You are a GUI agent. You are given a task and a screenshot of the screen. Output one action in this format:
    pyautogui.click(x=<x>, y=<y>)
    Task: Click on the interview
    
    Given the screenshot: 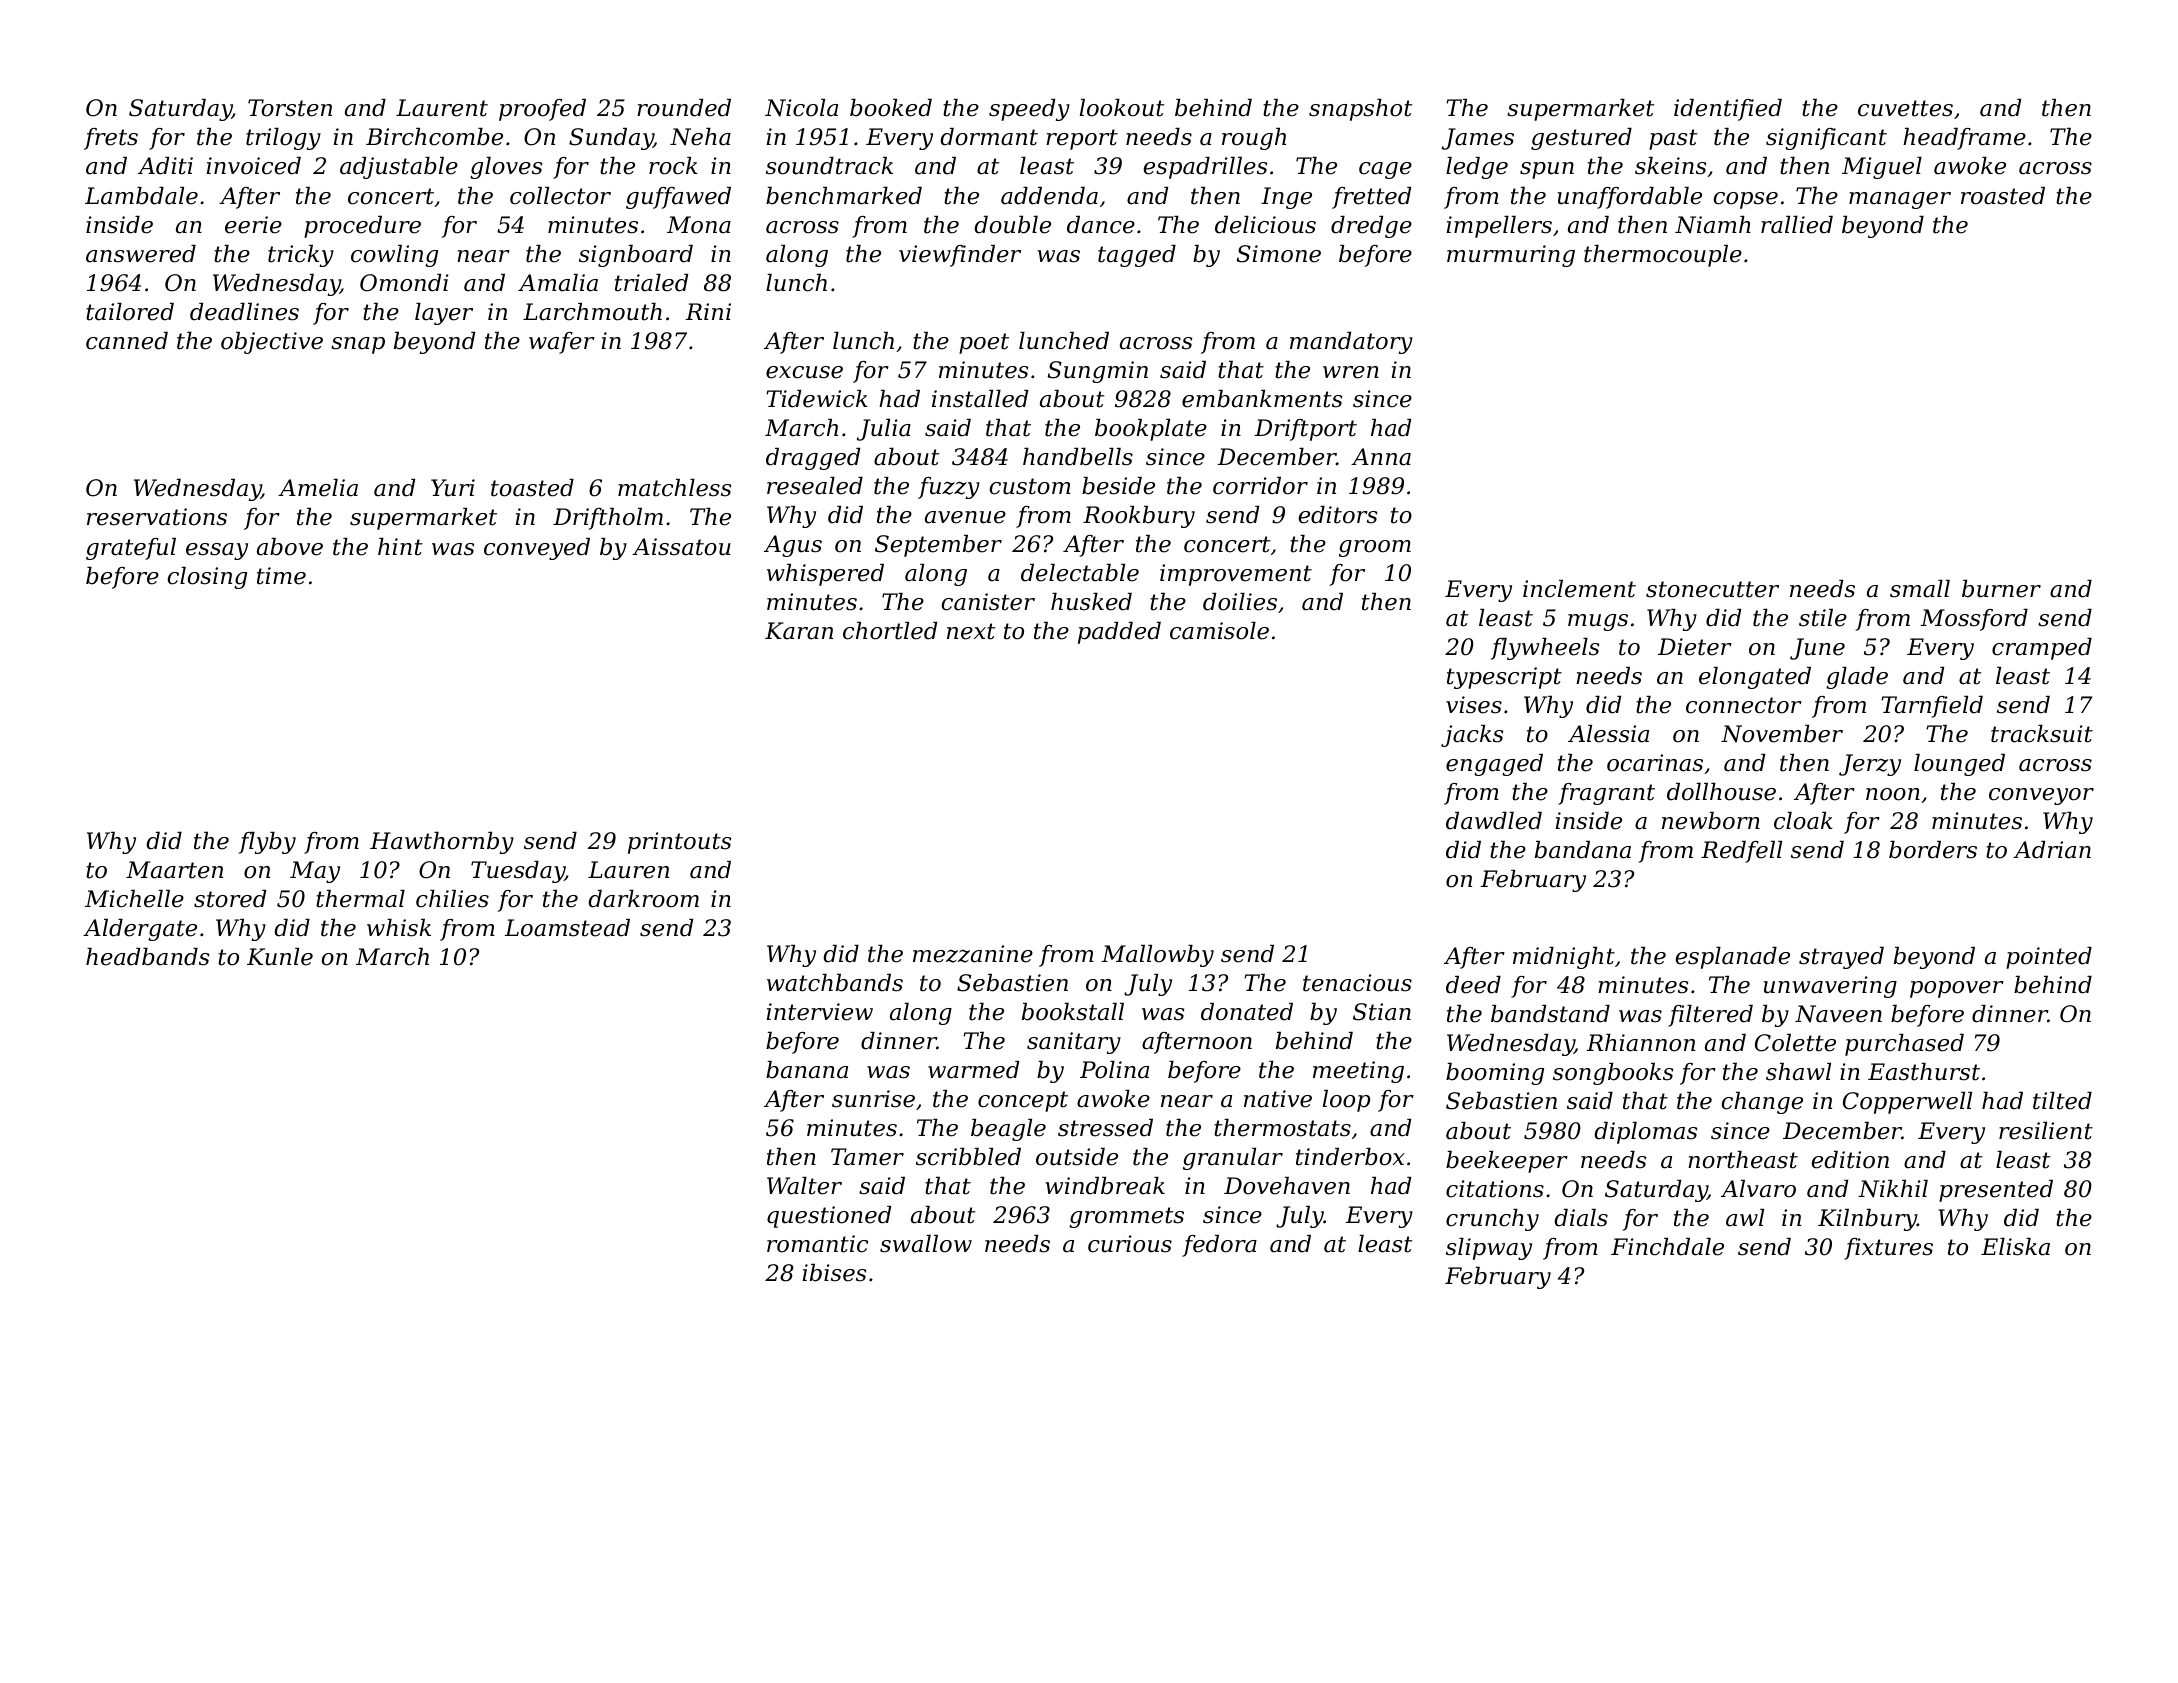 What is the action you would take?
    pyautogui.click(x=820, y=1012)
